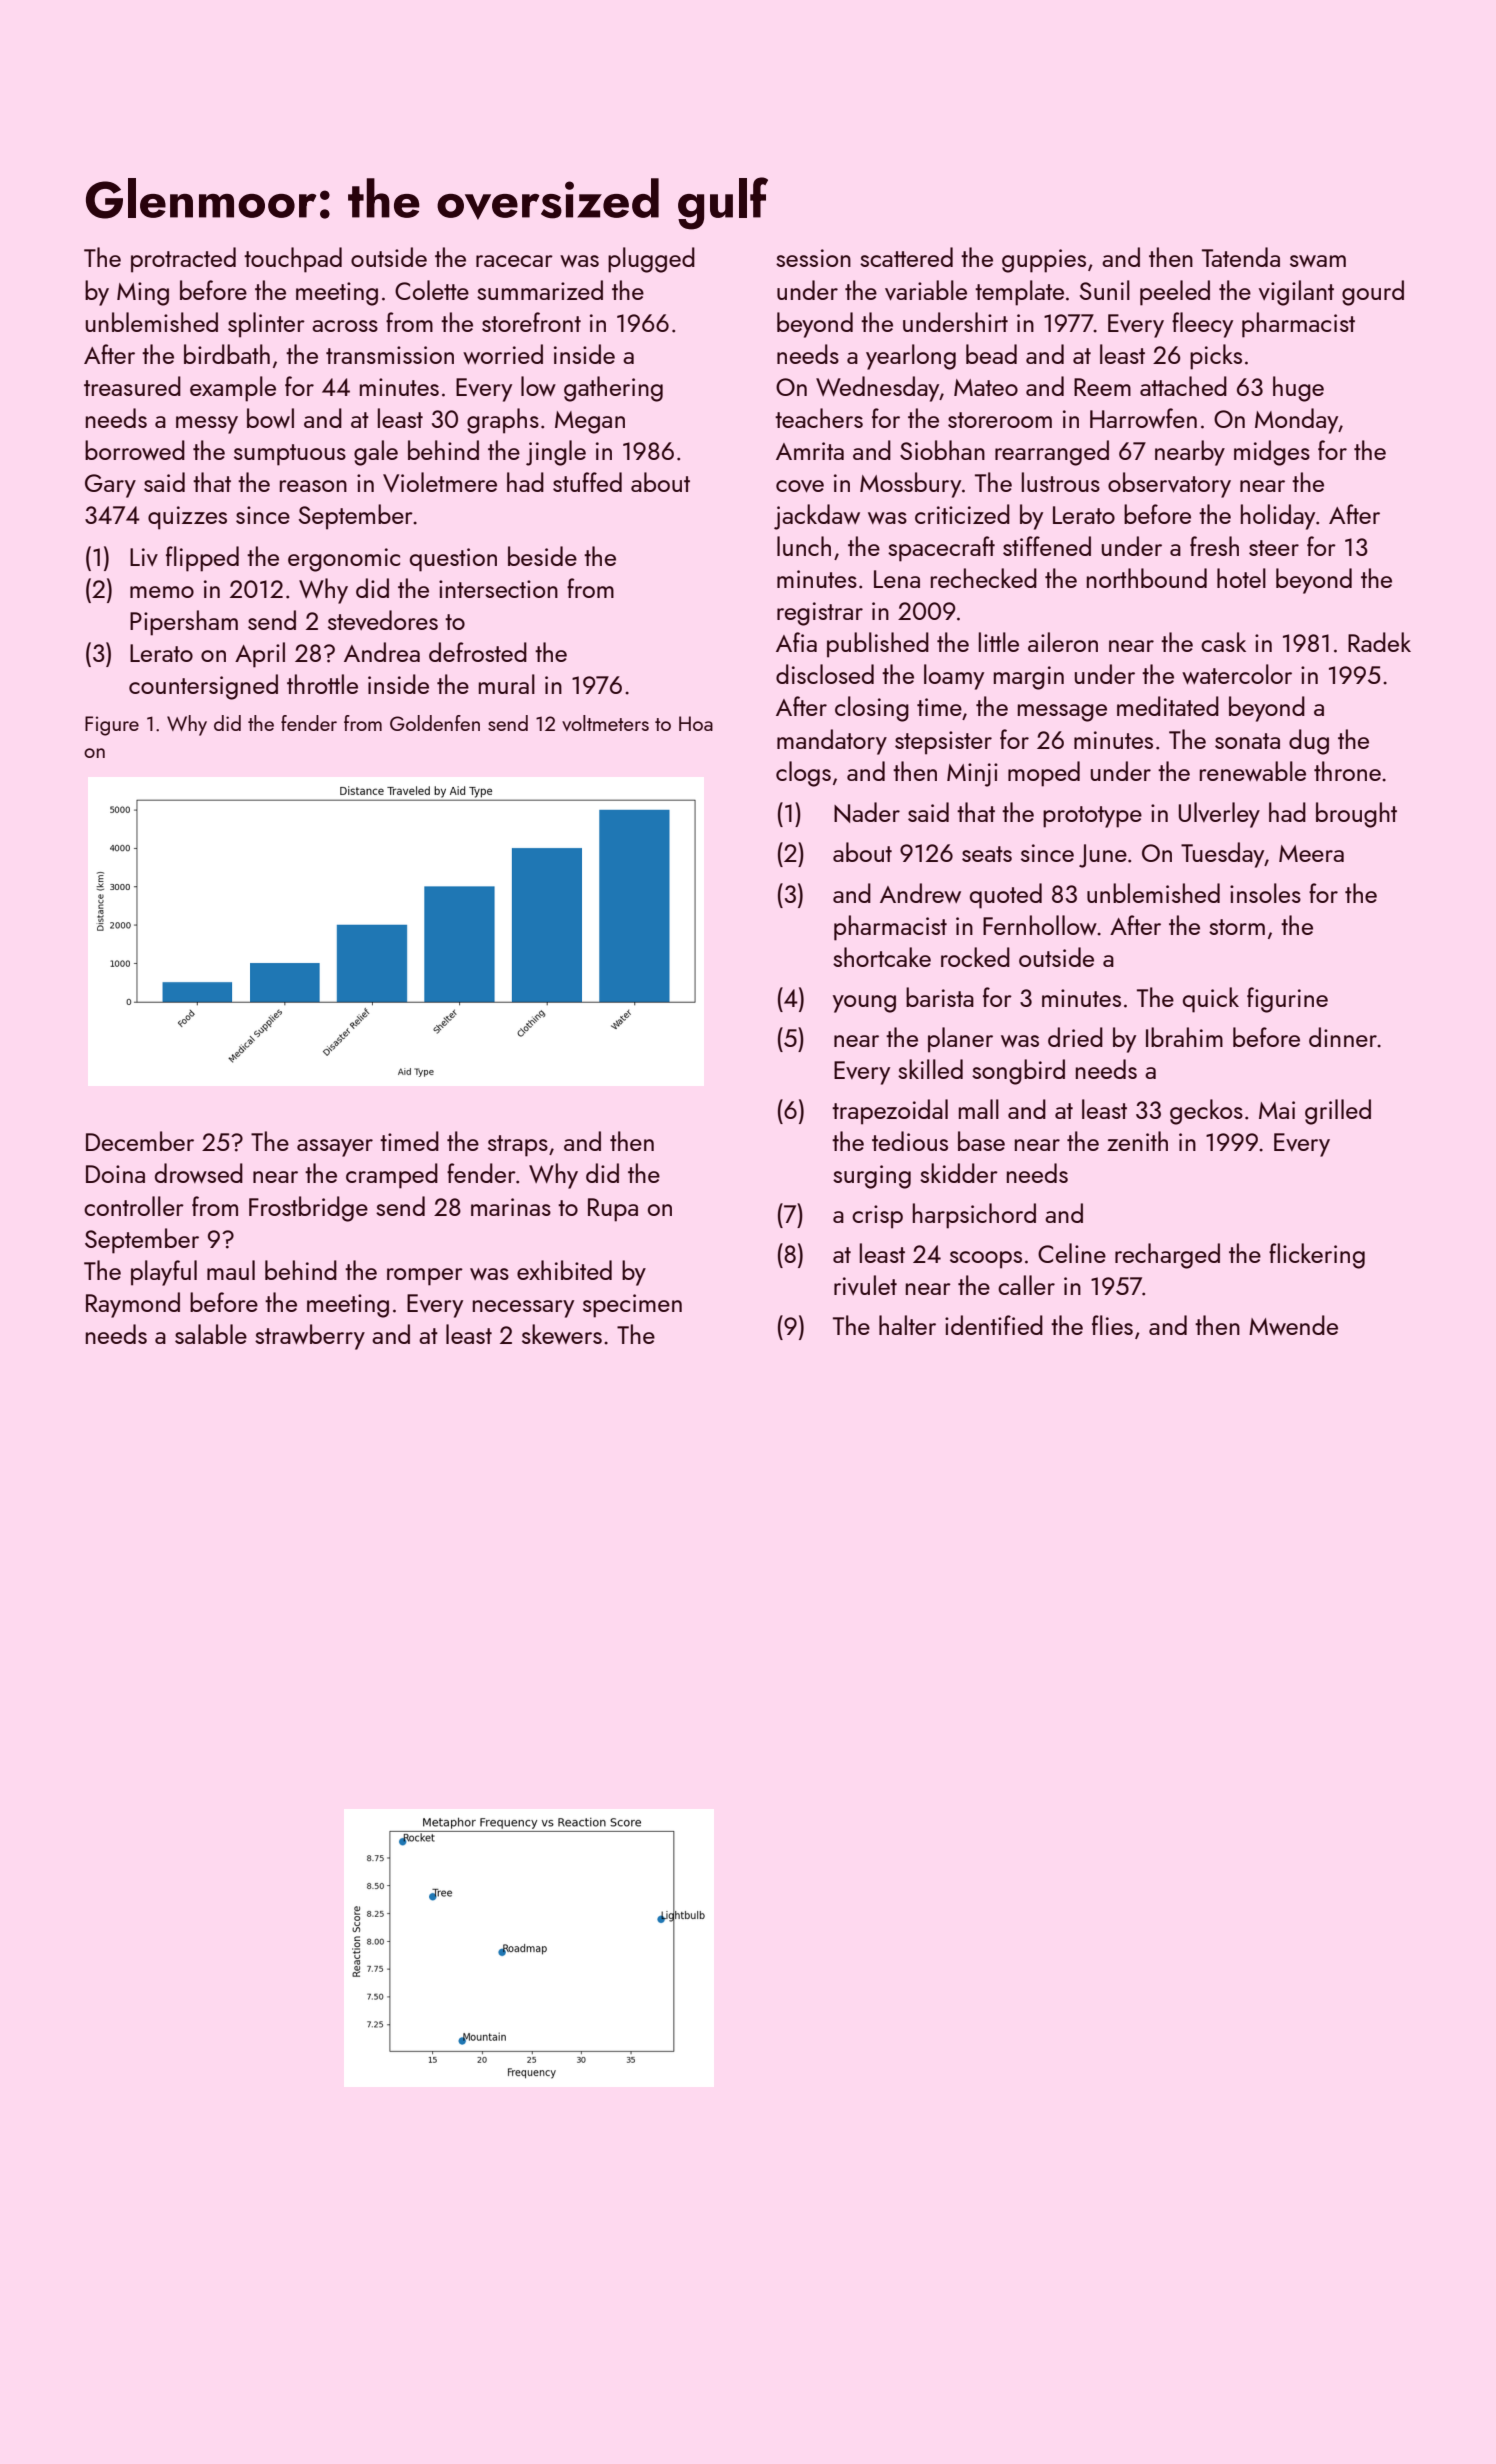  I want to click on shortcake, so click(882, 957).
